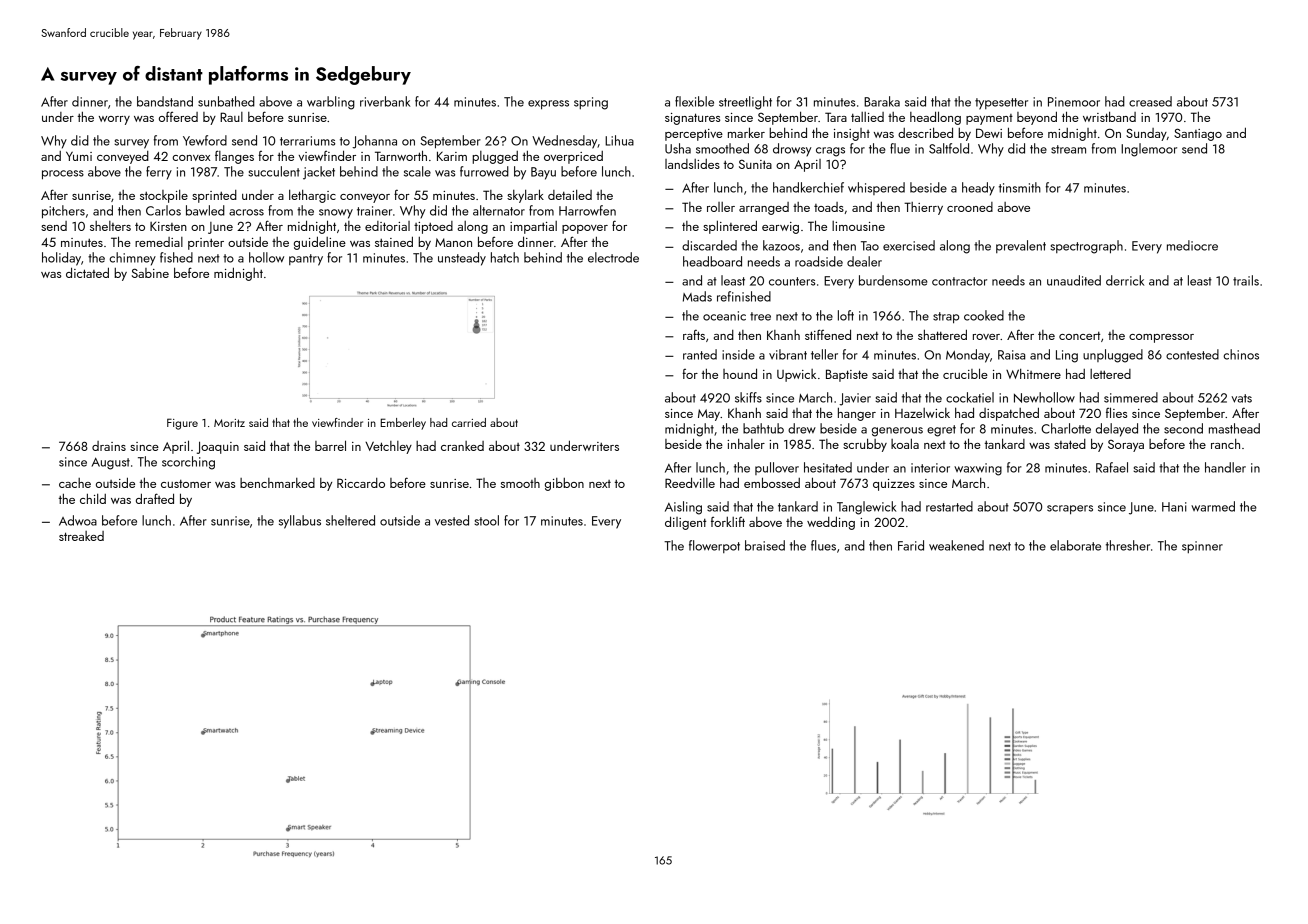 The height and width of the screenshot is (924, 1308). What do you see at coordinates (852, 134) in the screenshot?
I see `insight` at bounding box center [852, 134].
